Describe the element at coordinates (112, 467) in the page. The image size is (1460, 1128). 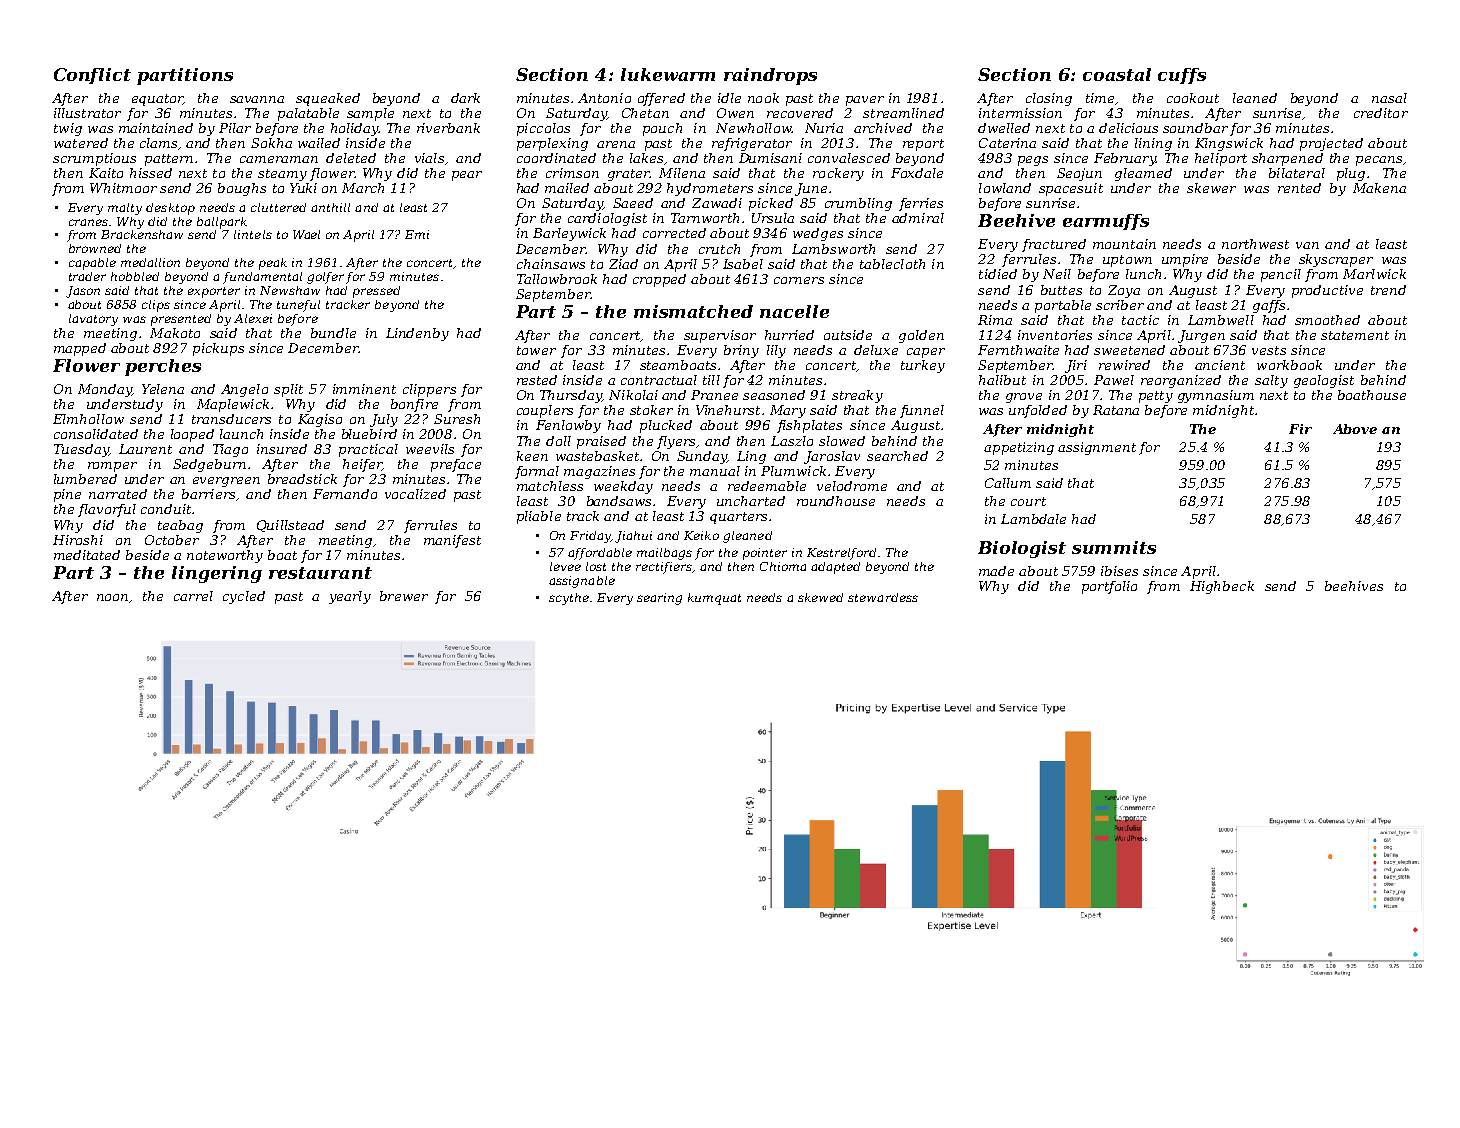
I see `romper` at that location.
